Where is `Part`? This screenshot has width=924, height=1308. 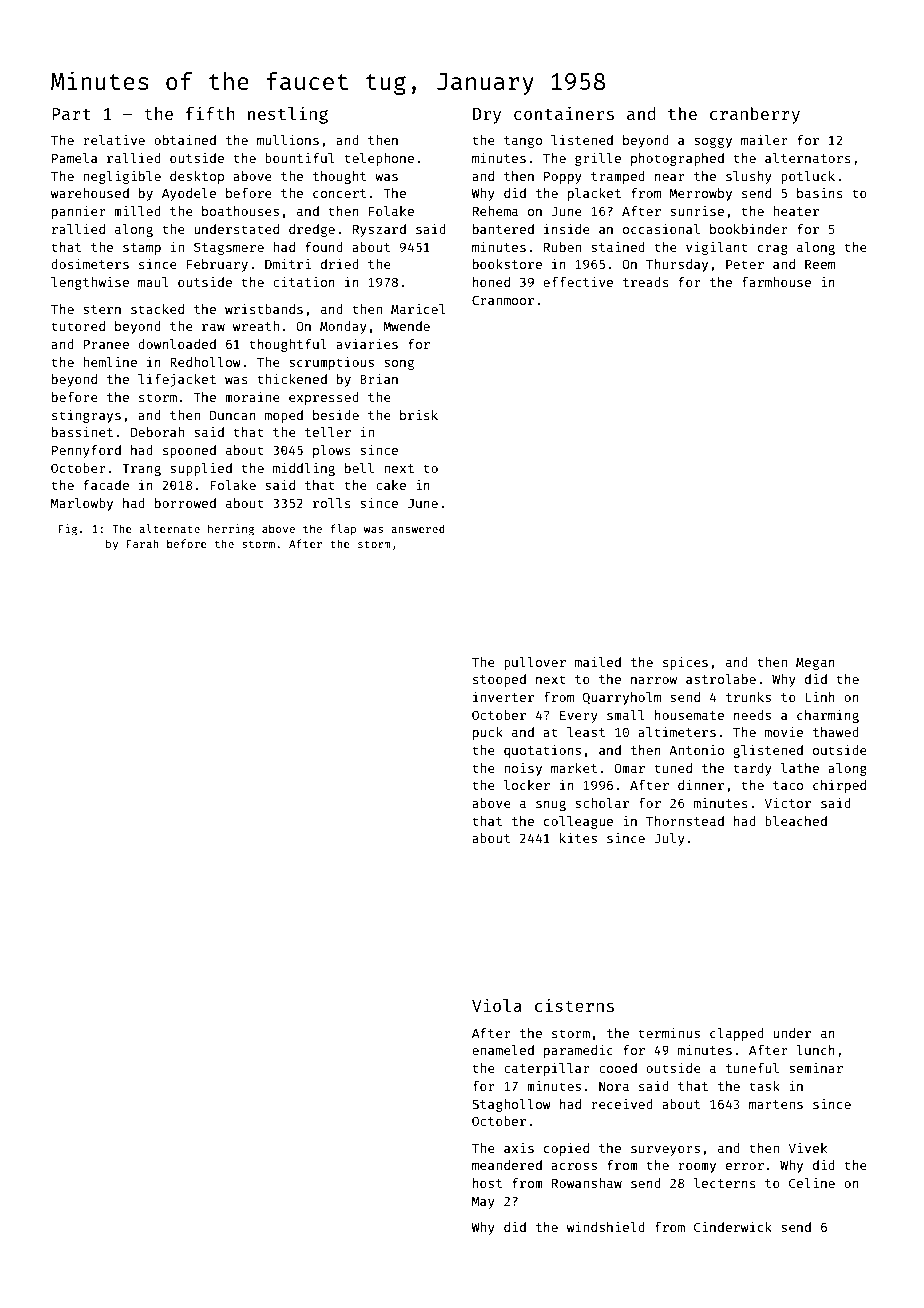
Part is located at coordinates (71, 114).
